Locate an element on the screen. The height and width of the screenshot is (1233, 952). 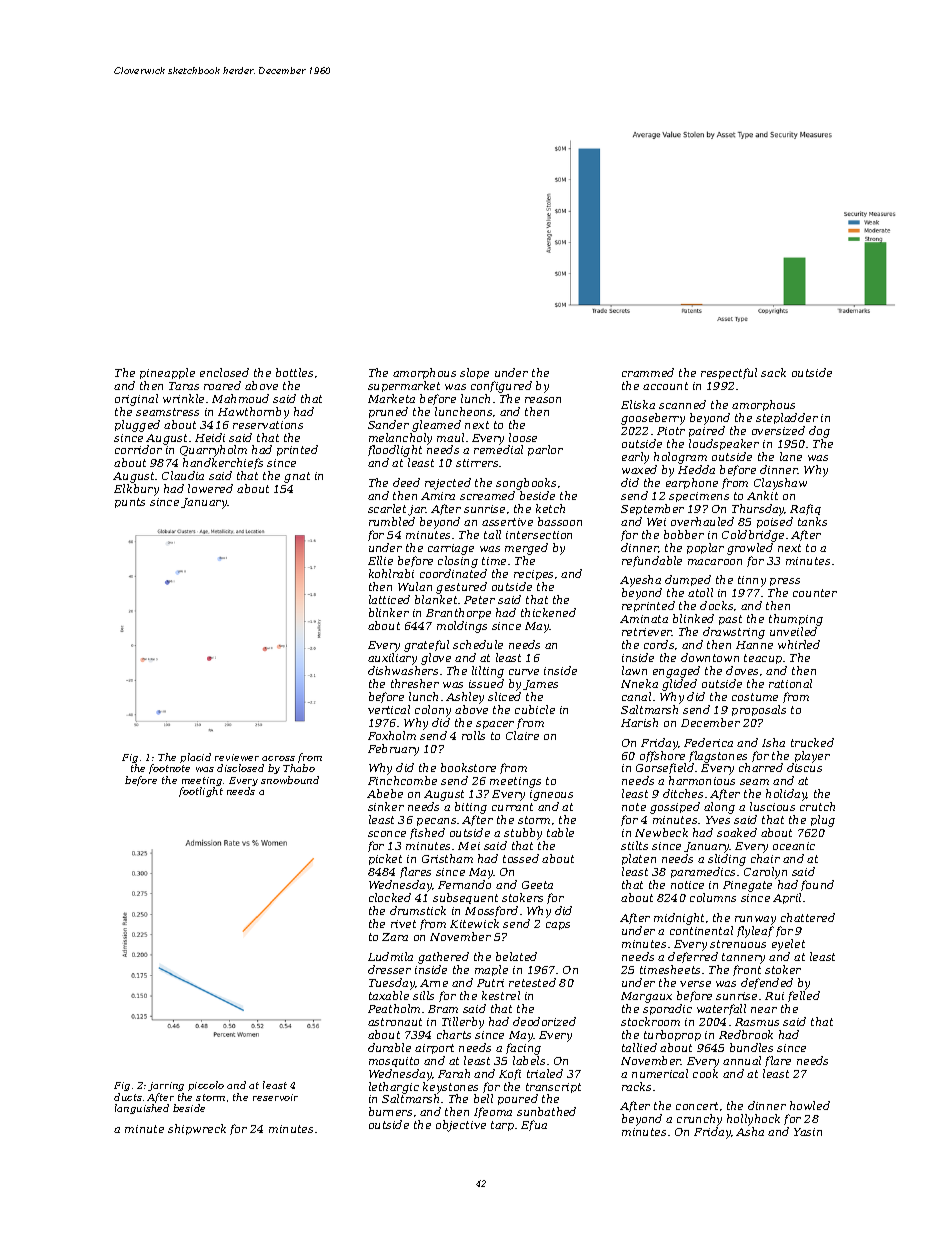
slope is located at coordinates (474, 373).
